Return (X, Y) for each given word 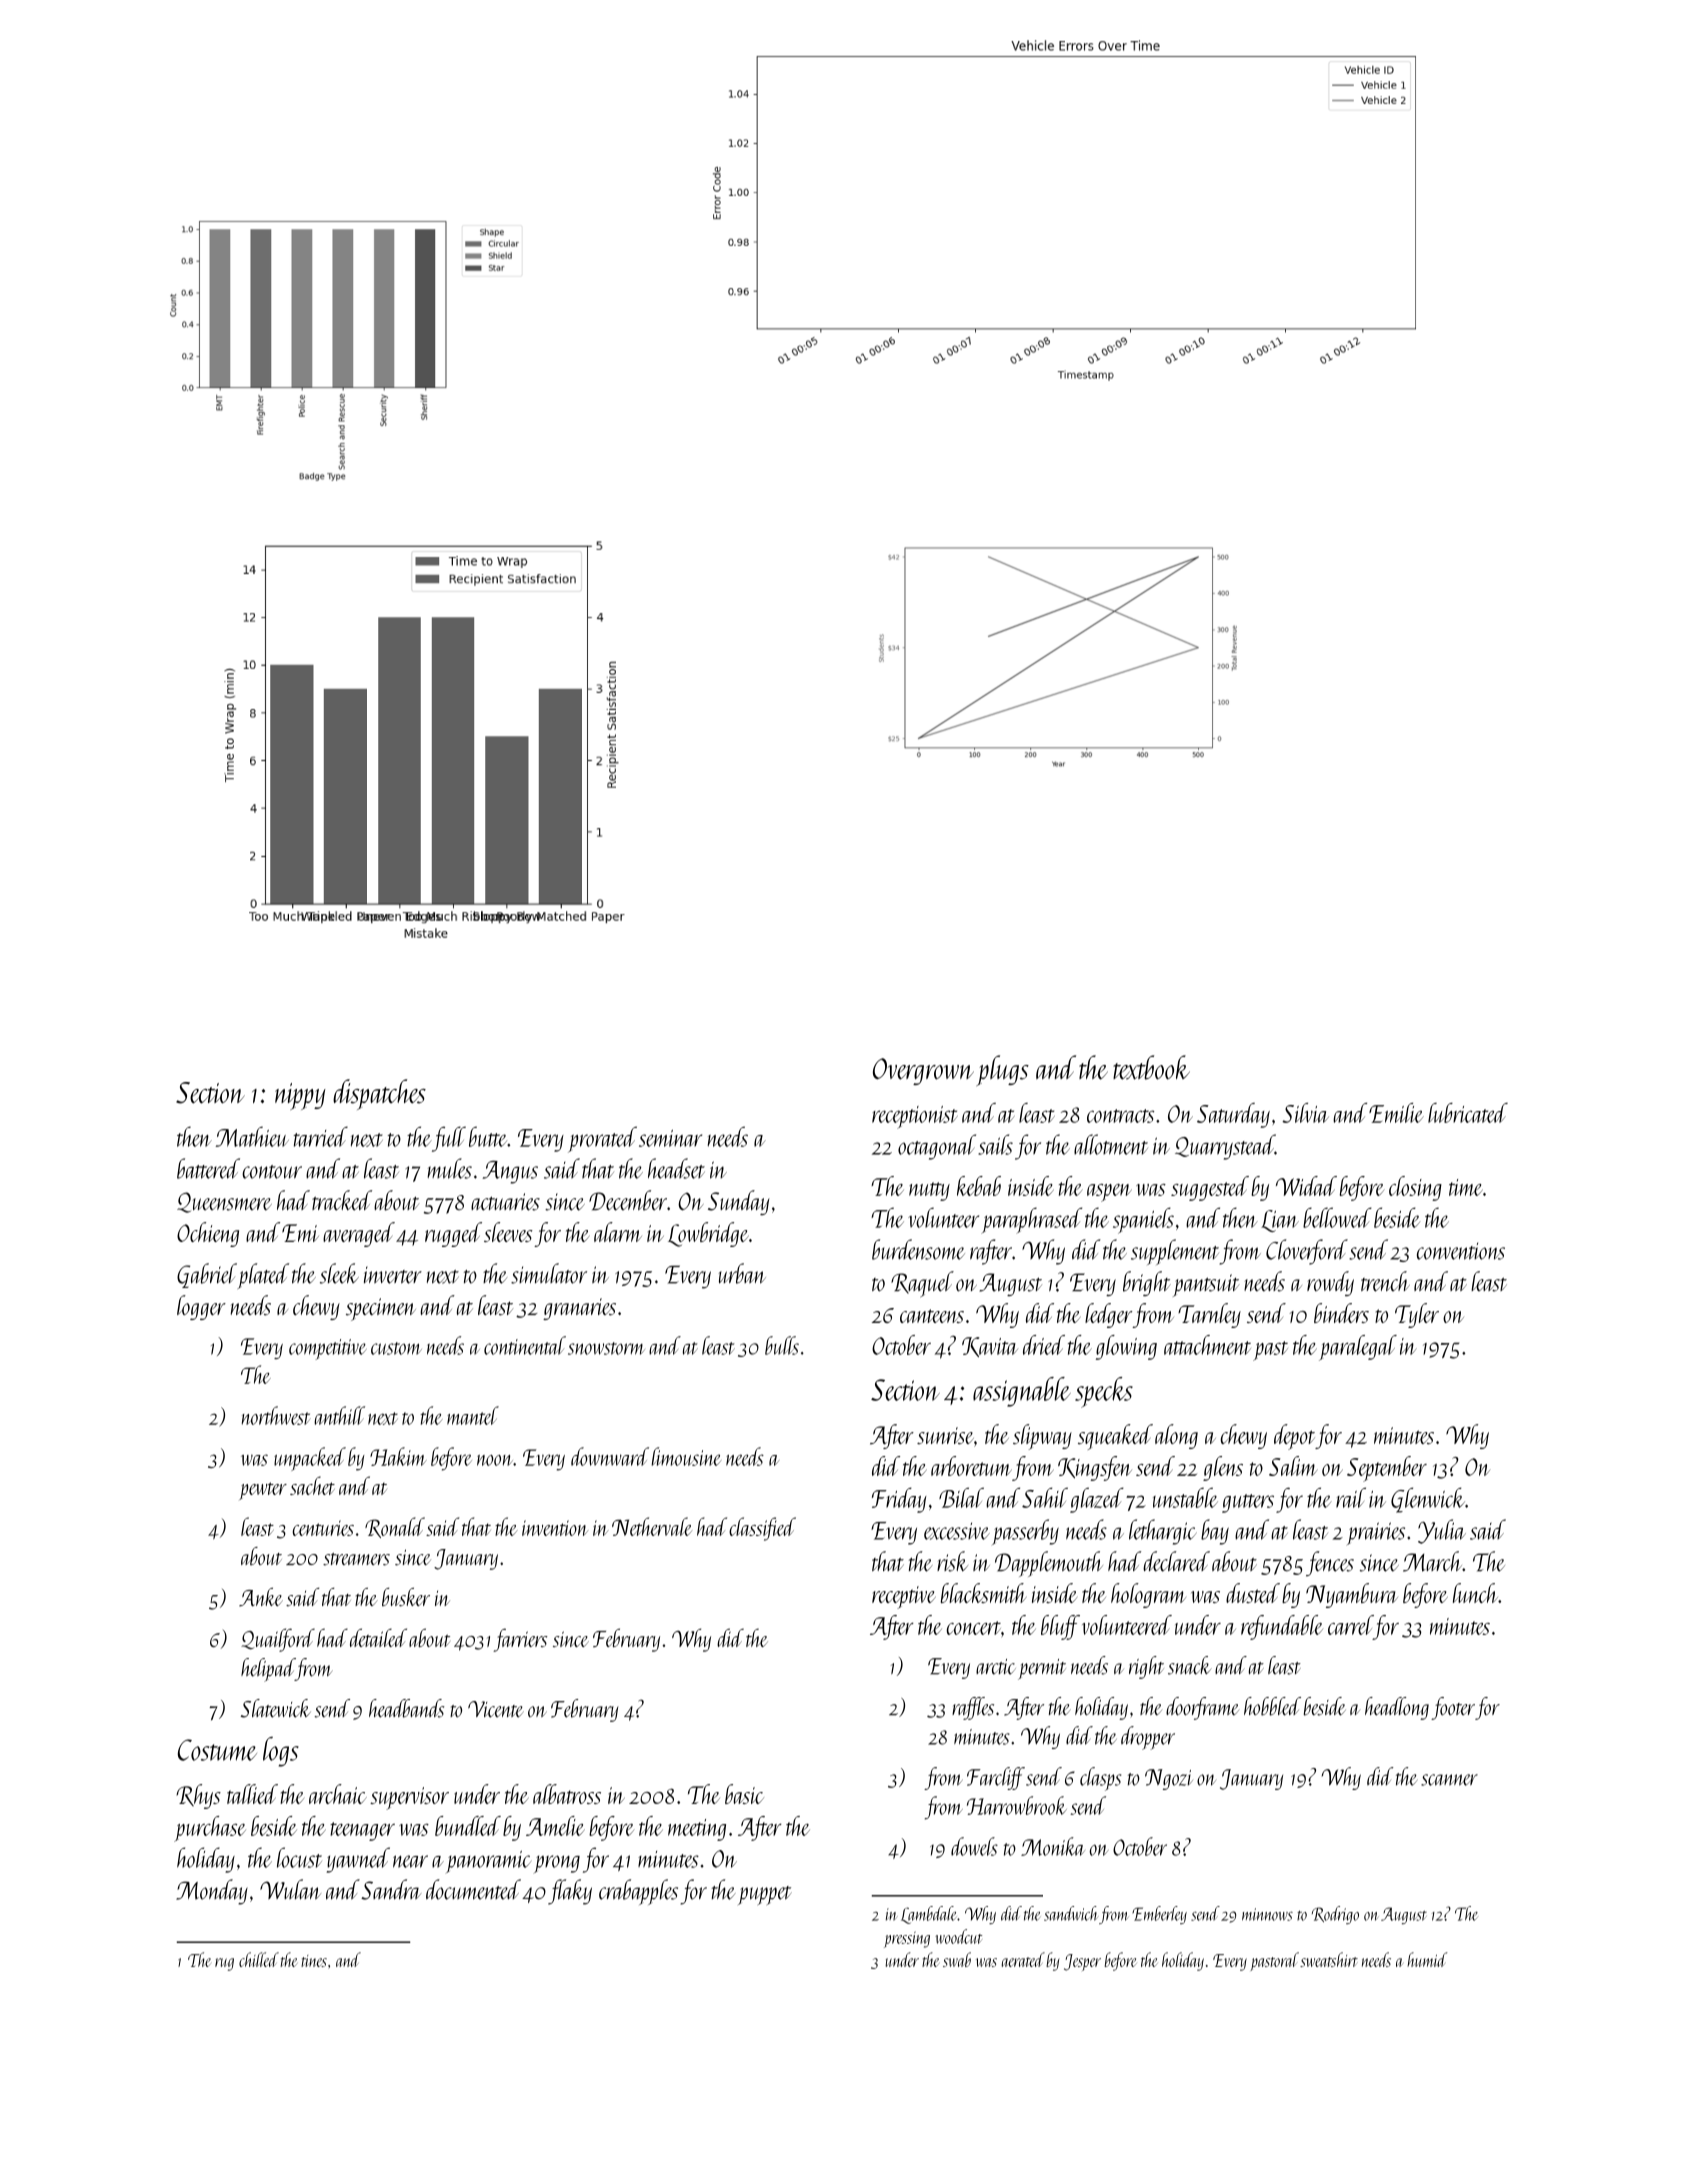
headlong (1397, 1708)
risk (952, 1561)
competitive (328, 1349)
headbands (406, 1708)
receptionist (915, 1117)
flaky (570, 1892)
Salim (1293, 1466)
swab (957, 1959)
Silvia (1305, 1113)
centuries (323, 1528)
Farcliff (996, 1778)
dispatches (379, 1094)
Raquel (922, 1284)
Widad (1306, 1186)
